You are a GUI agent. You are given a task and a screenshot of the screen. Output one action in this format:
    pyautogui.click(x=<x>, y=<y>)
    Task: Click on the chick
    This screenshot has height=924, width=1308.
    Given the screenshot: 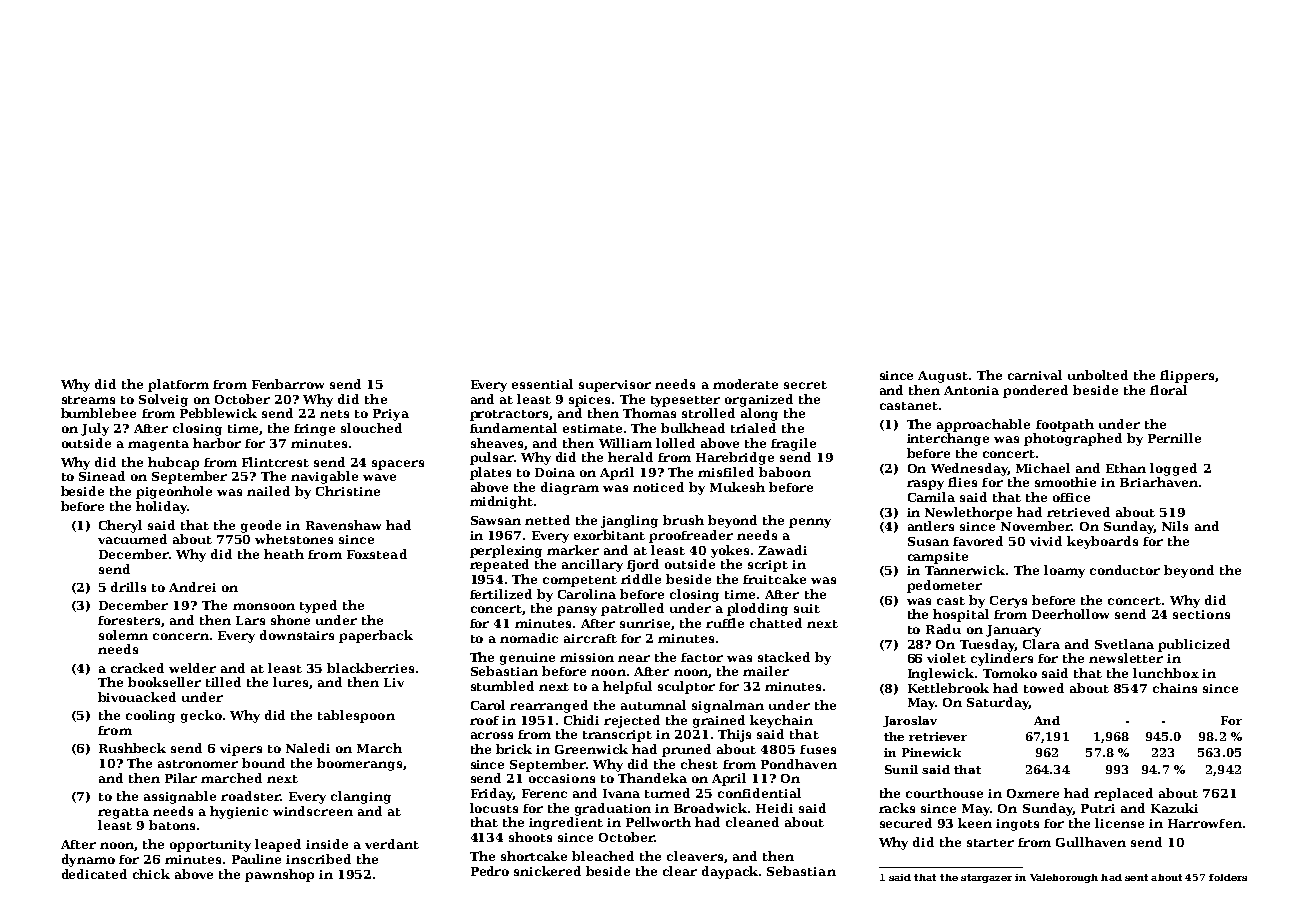 What is the action you would take?
    pyautogui.click(x=151, y=874)
